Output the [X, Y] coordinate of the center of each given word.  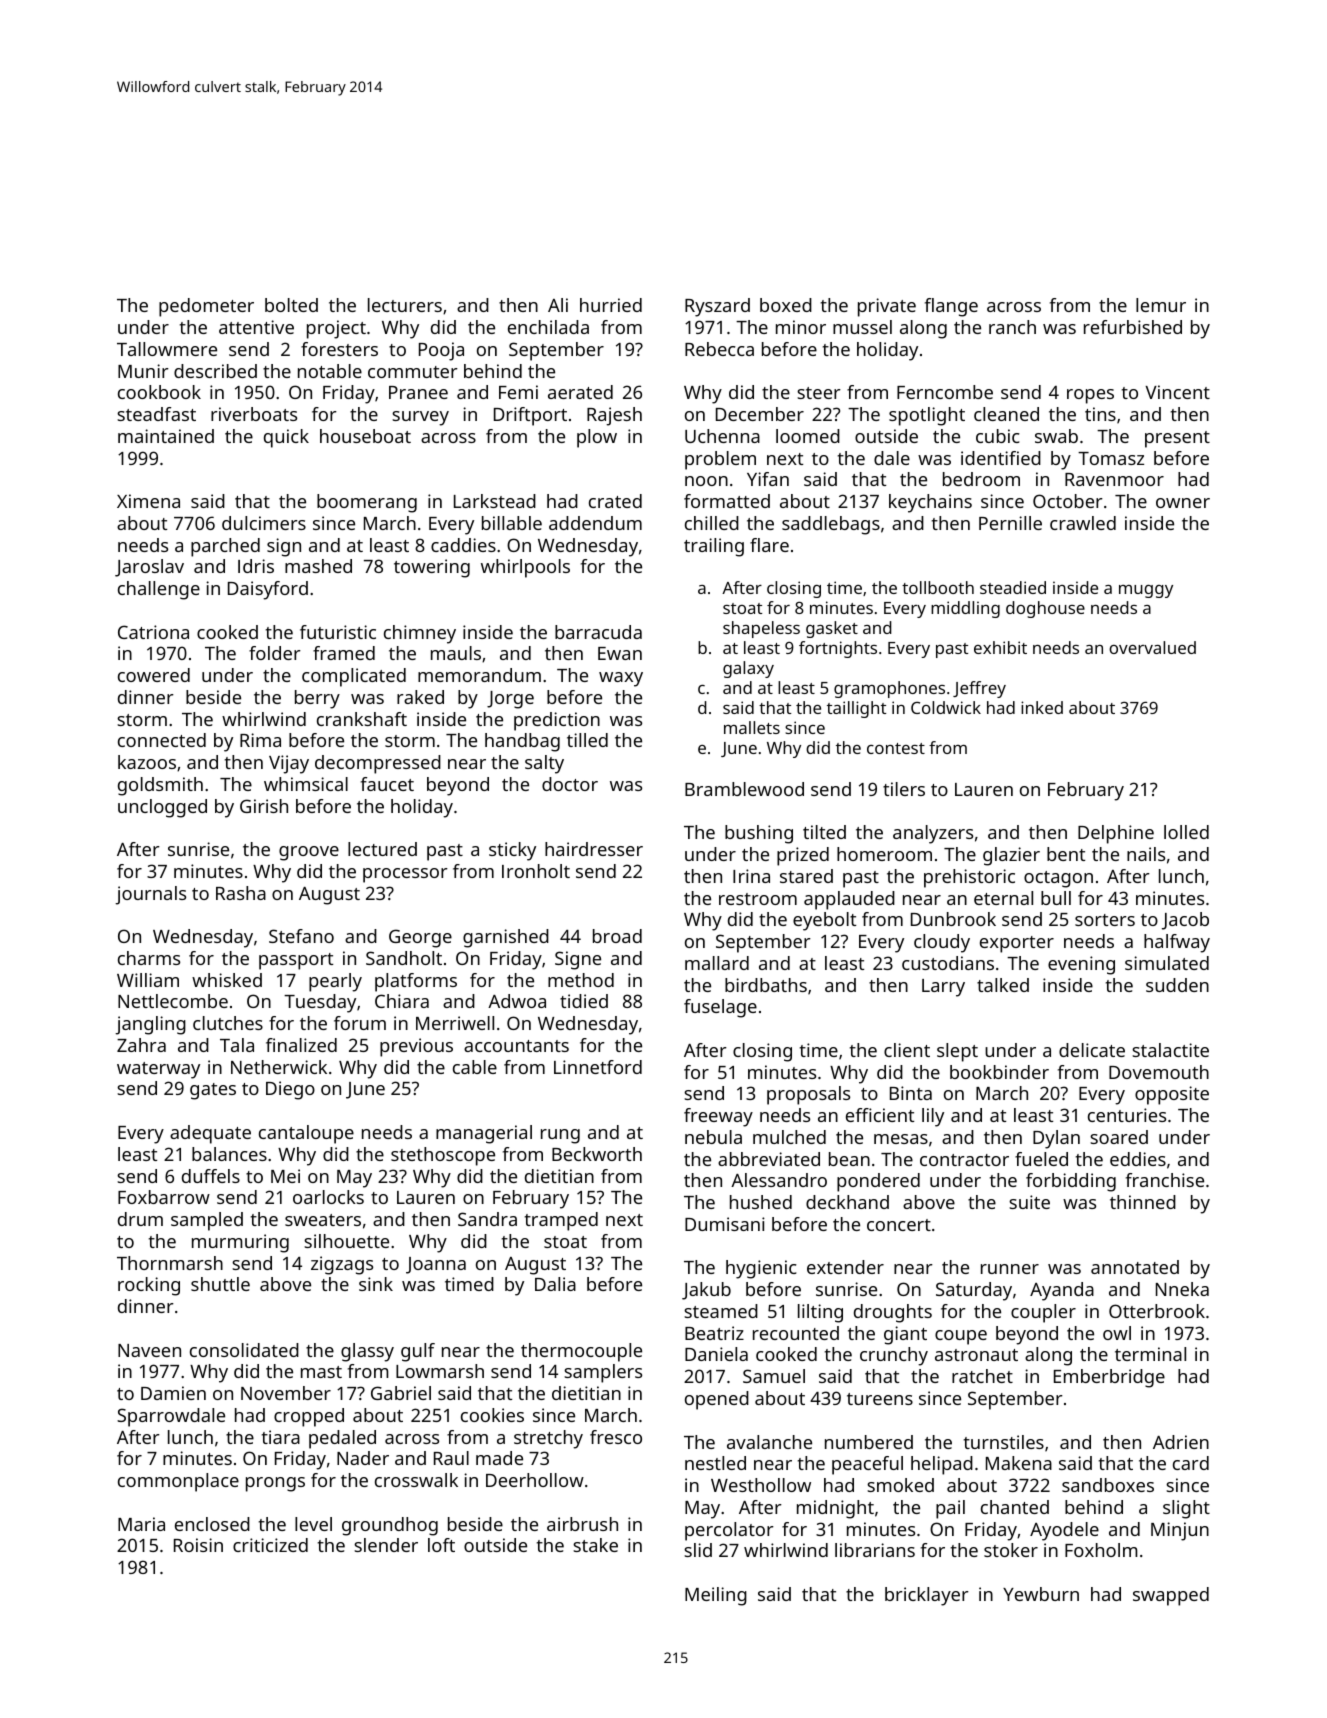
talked [1003, 985]
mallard [717, 963]
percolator [729, 1531]
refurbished [1133, 327]
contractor [964, 1160]
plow [597, 438]
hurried [611, 305]
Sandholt [404, 958]
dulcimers [264, 523]
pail [950, 1509]
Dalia [555, 1284]
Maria [141, 1524]
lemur [1161, 305]
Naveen [149, 1350]
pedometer [206, 307]
